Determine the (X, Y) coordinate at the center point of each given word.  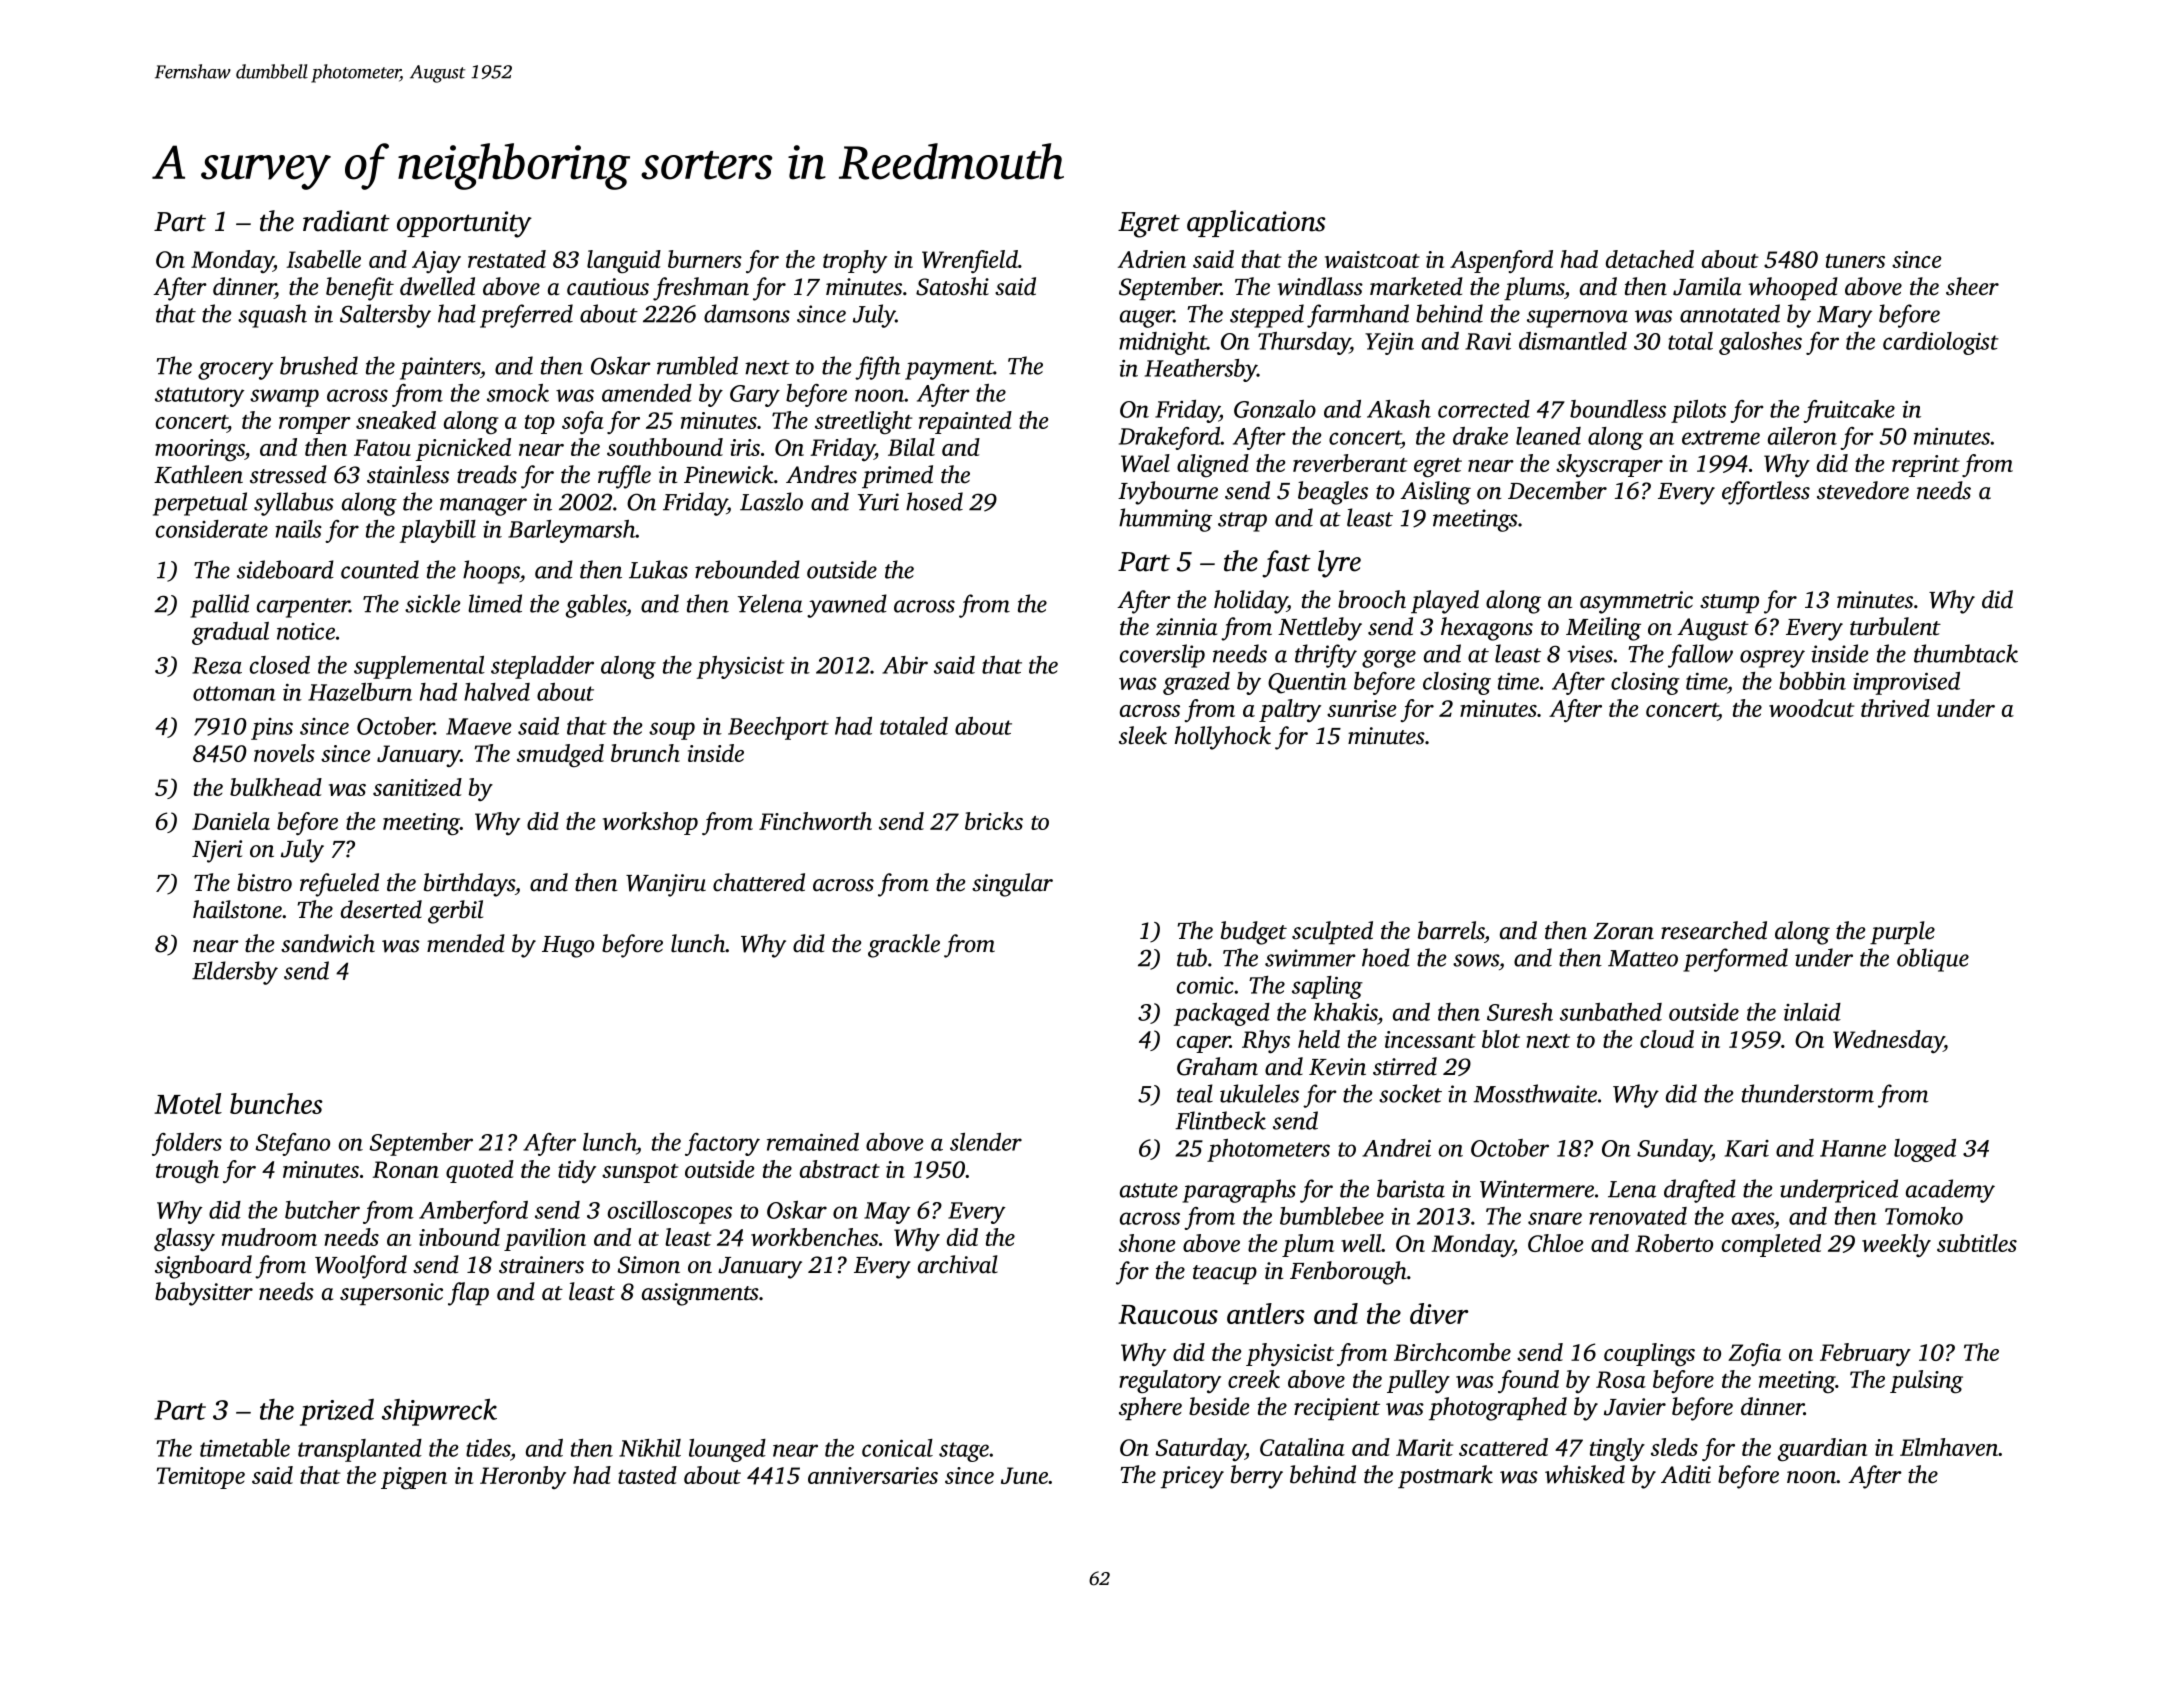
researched (1714, 930)
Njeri (217, 851)
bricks (994, 821)
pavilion (545, 1239)
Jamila (1707, 286)
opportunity (464, 224)
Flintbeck (1220, 1120)
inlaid (1812, 1012)
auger (1147, 319)
